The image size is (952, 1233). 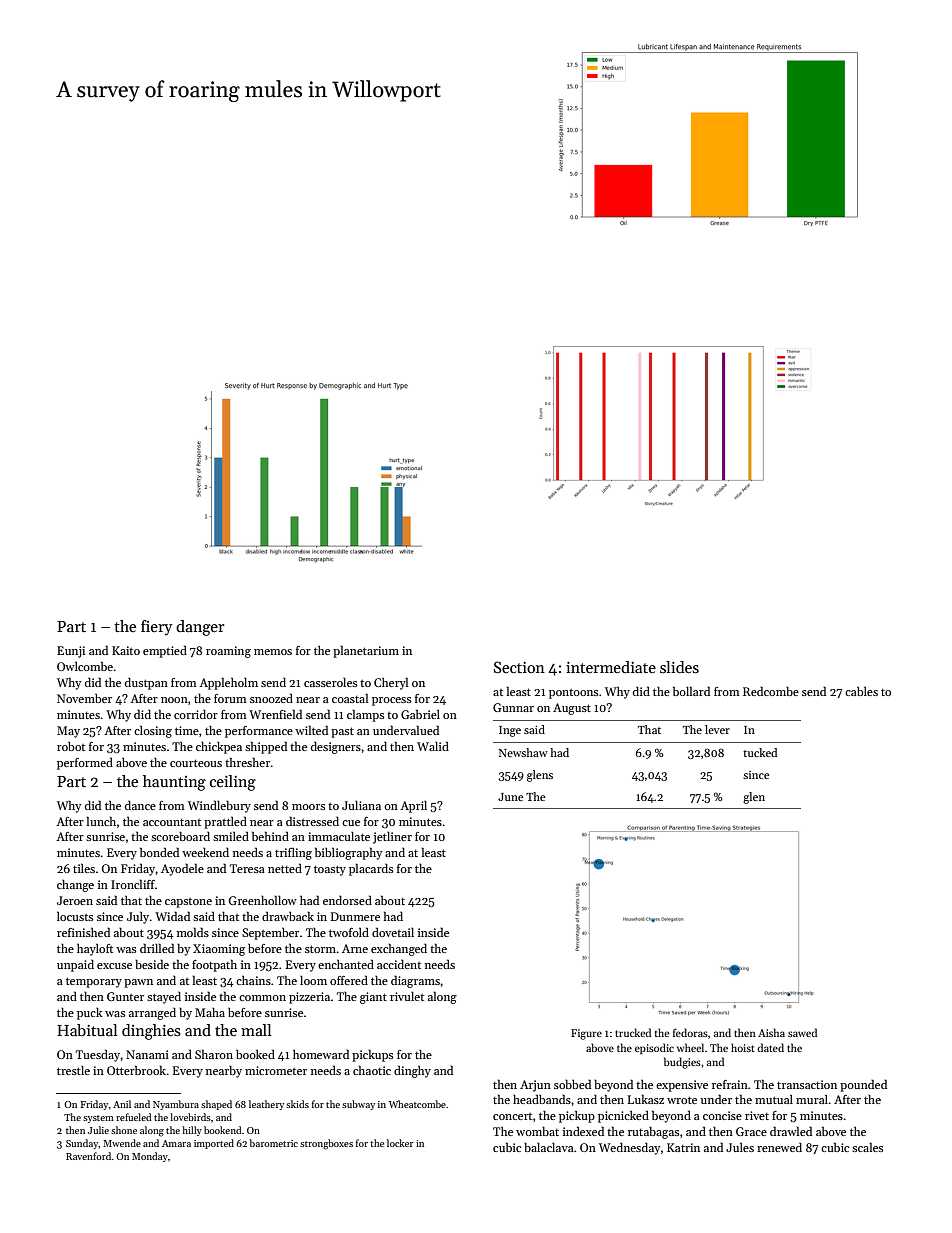 I want to click on tucked, so click(x=760, y=752).
